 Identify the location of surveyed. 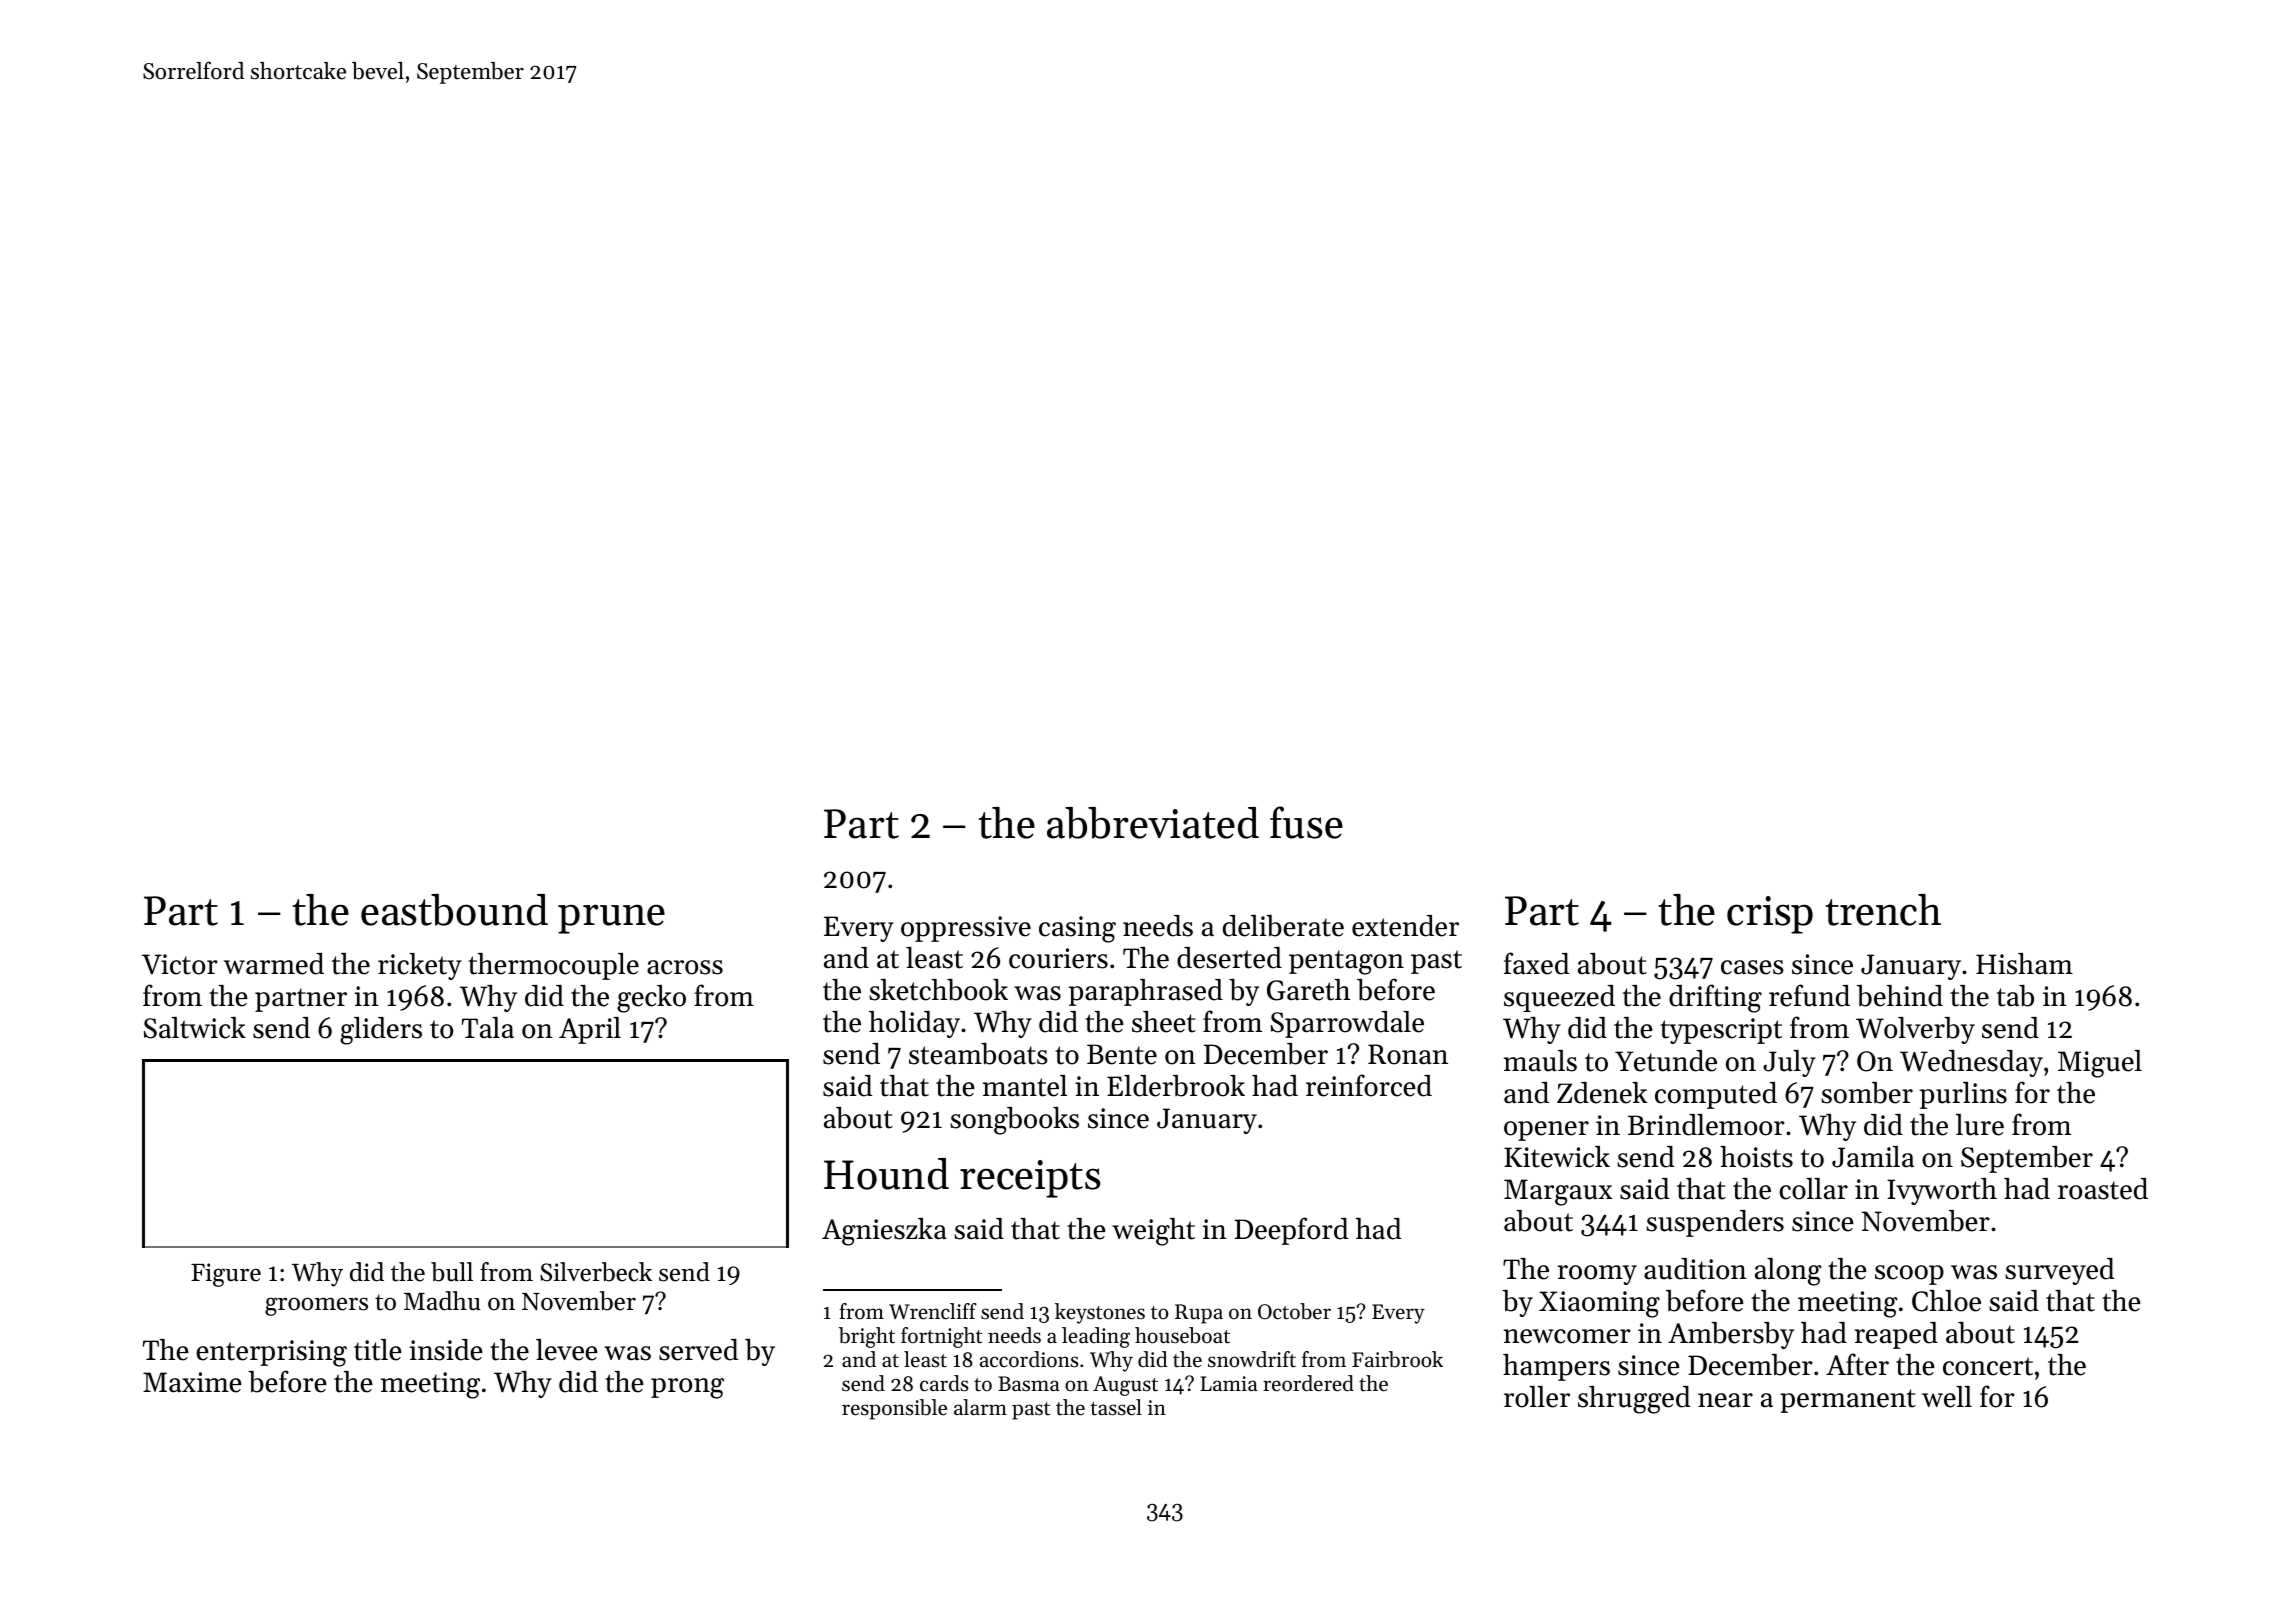
(2059, 1271).
